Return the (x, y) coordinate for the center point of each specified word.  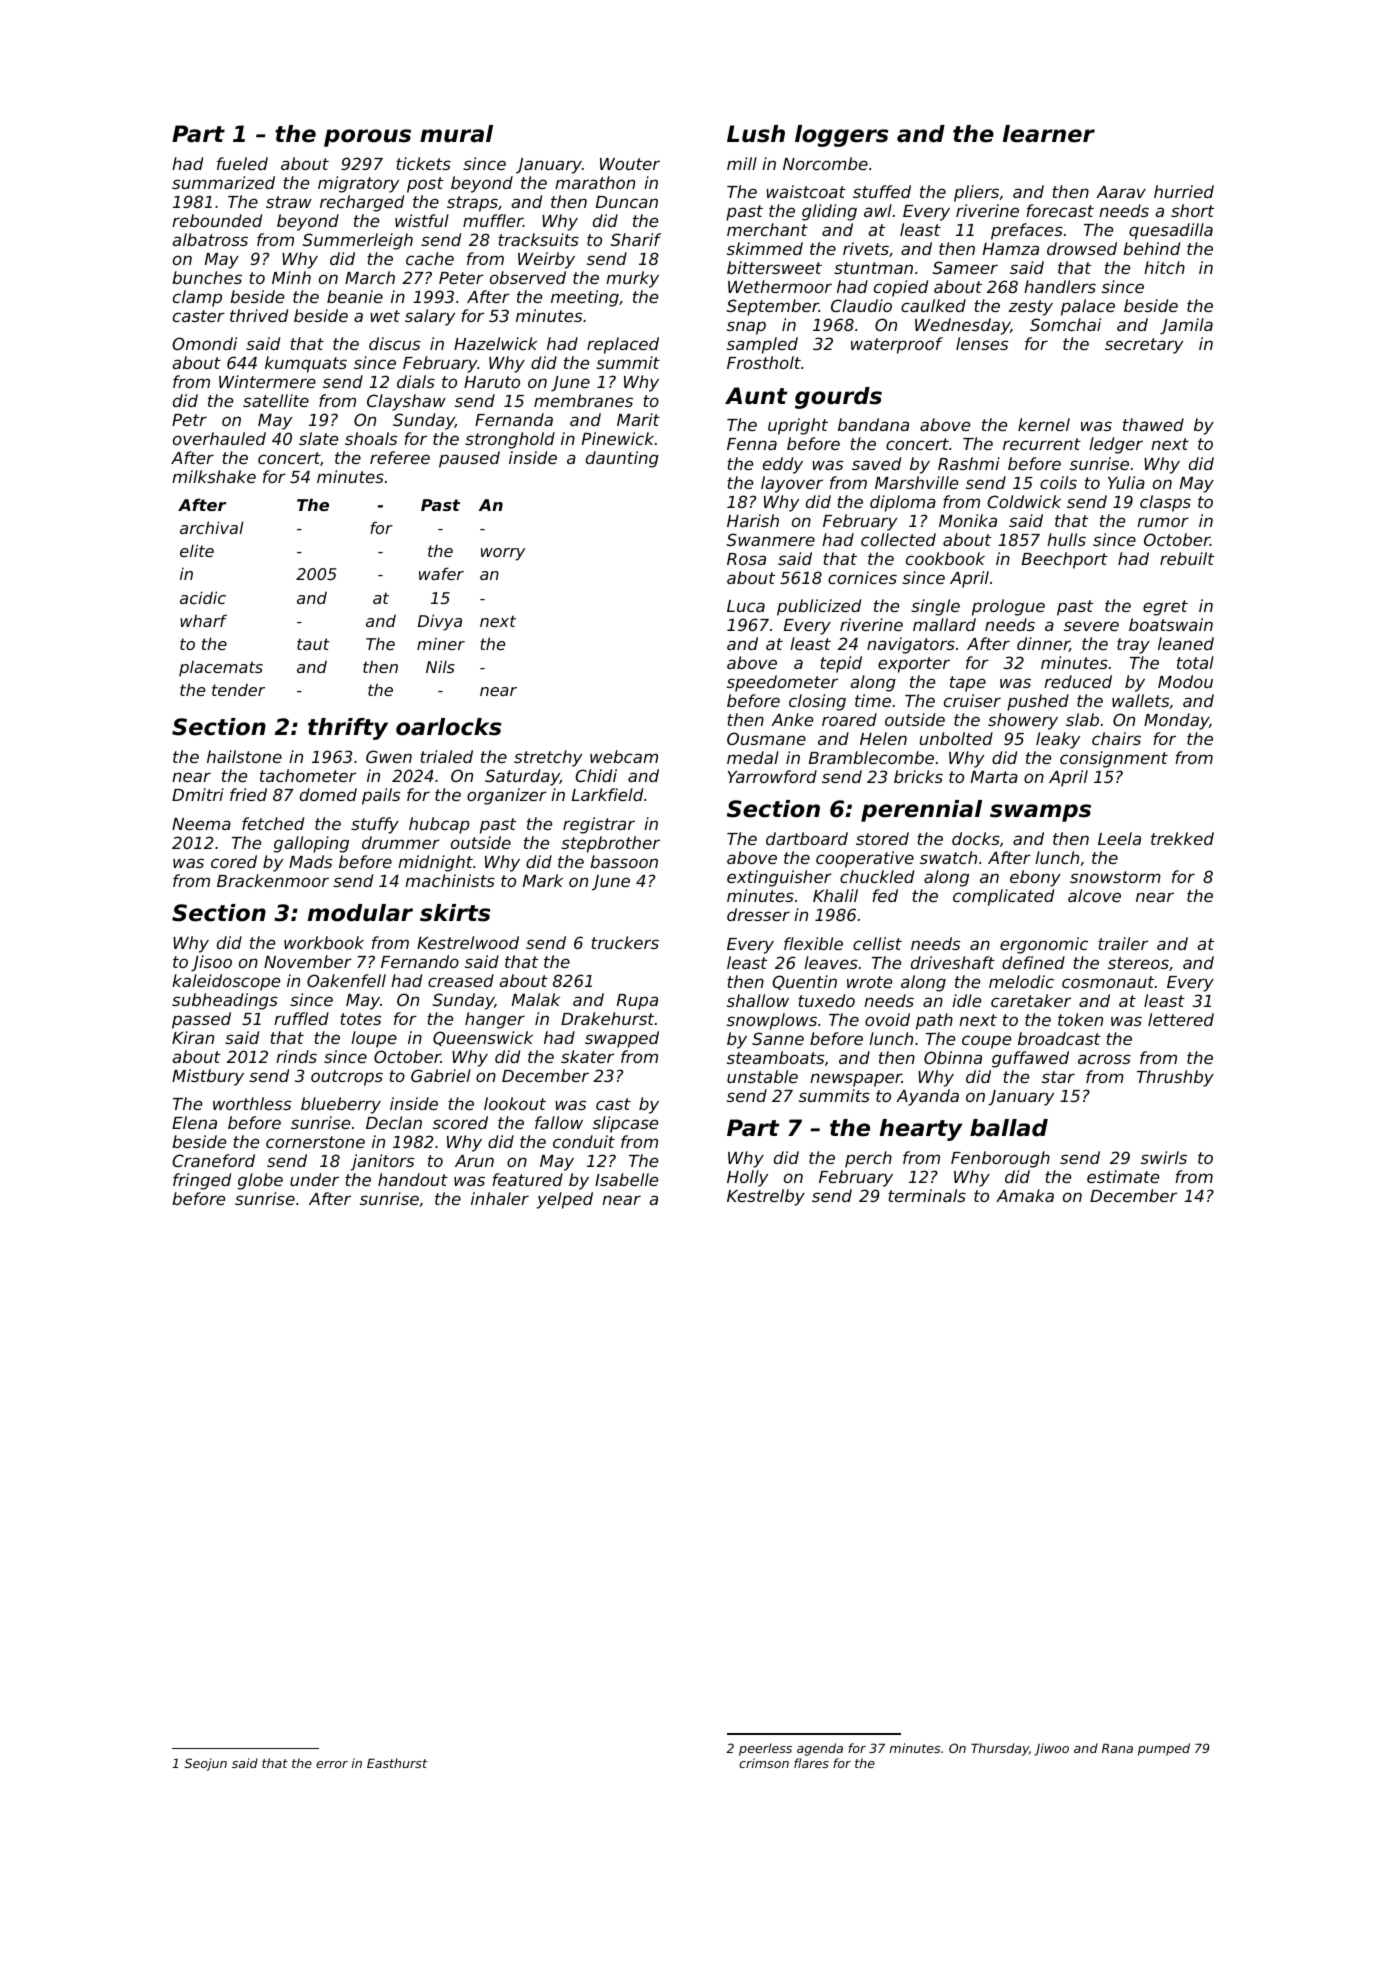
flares (811, 1763)
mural (456, 134)
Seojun (206, 1764)
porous (367, 138)
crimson (764, 1763)
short (1192, 210)
